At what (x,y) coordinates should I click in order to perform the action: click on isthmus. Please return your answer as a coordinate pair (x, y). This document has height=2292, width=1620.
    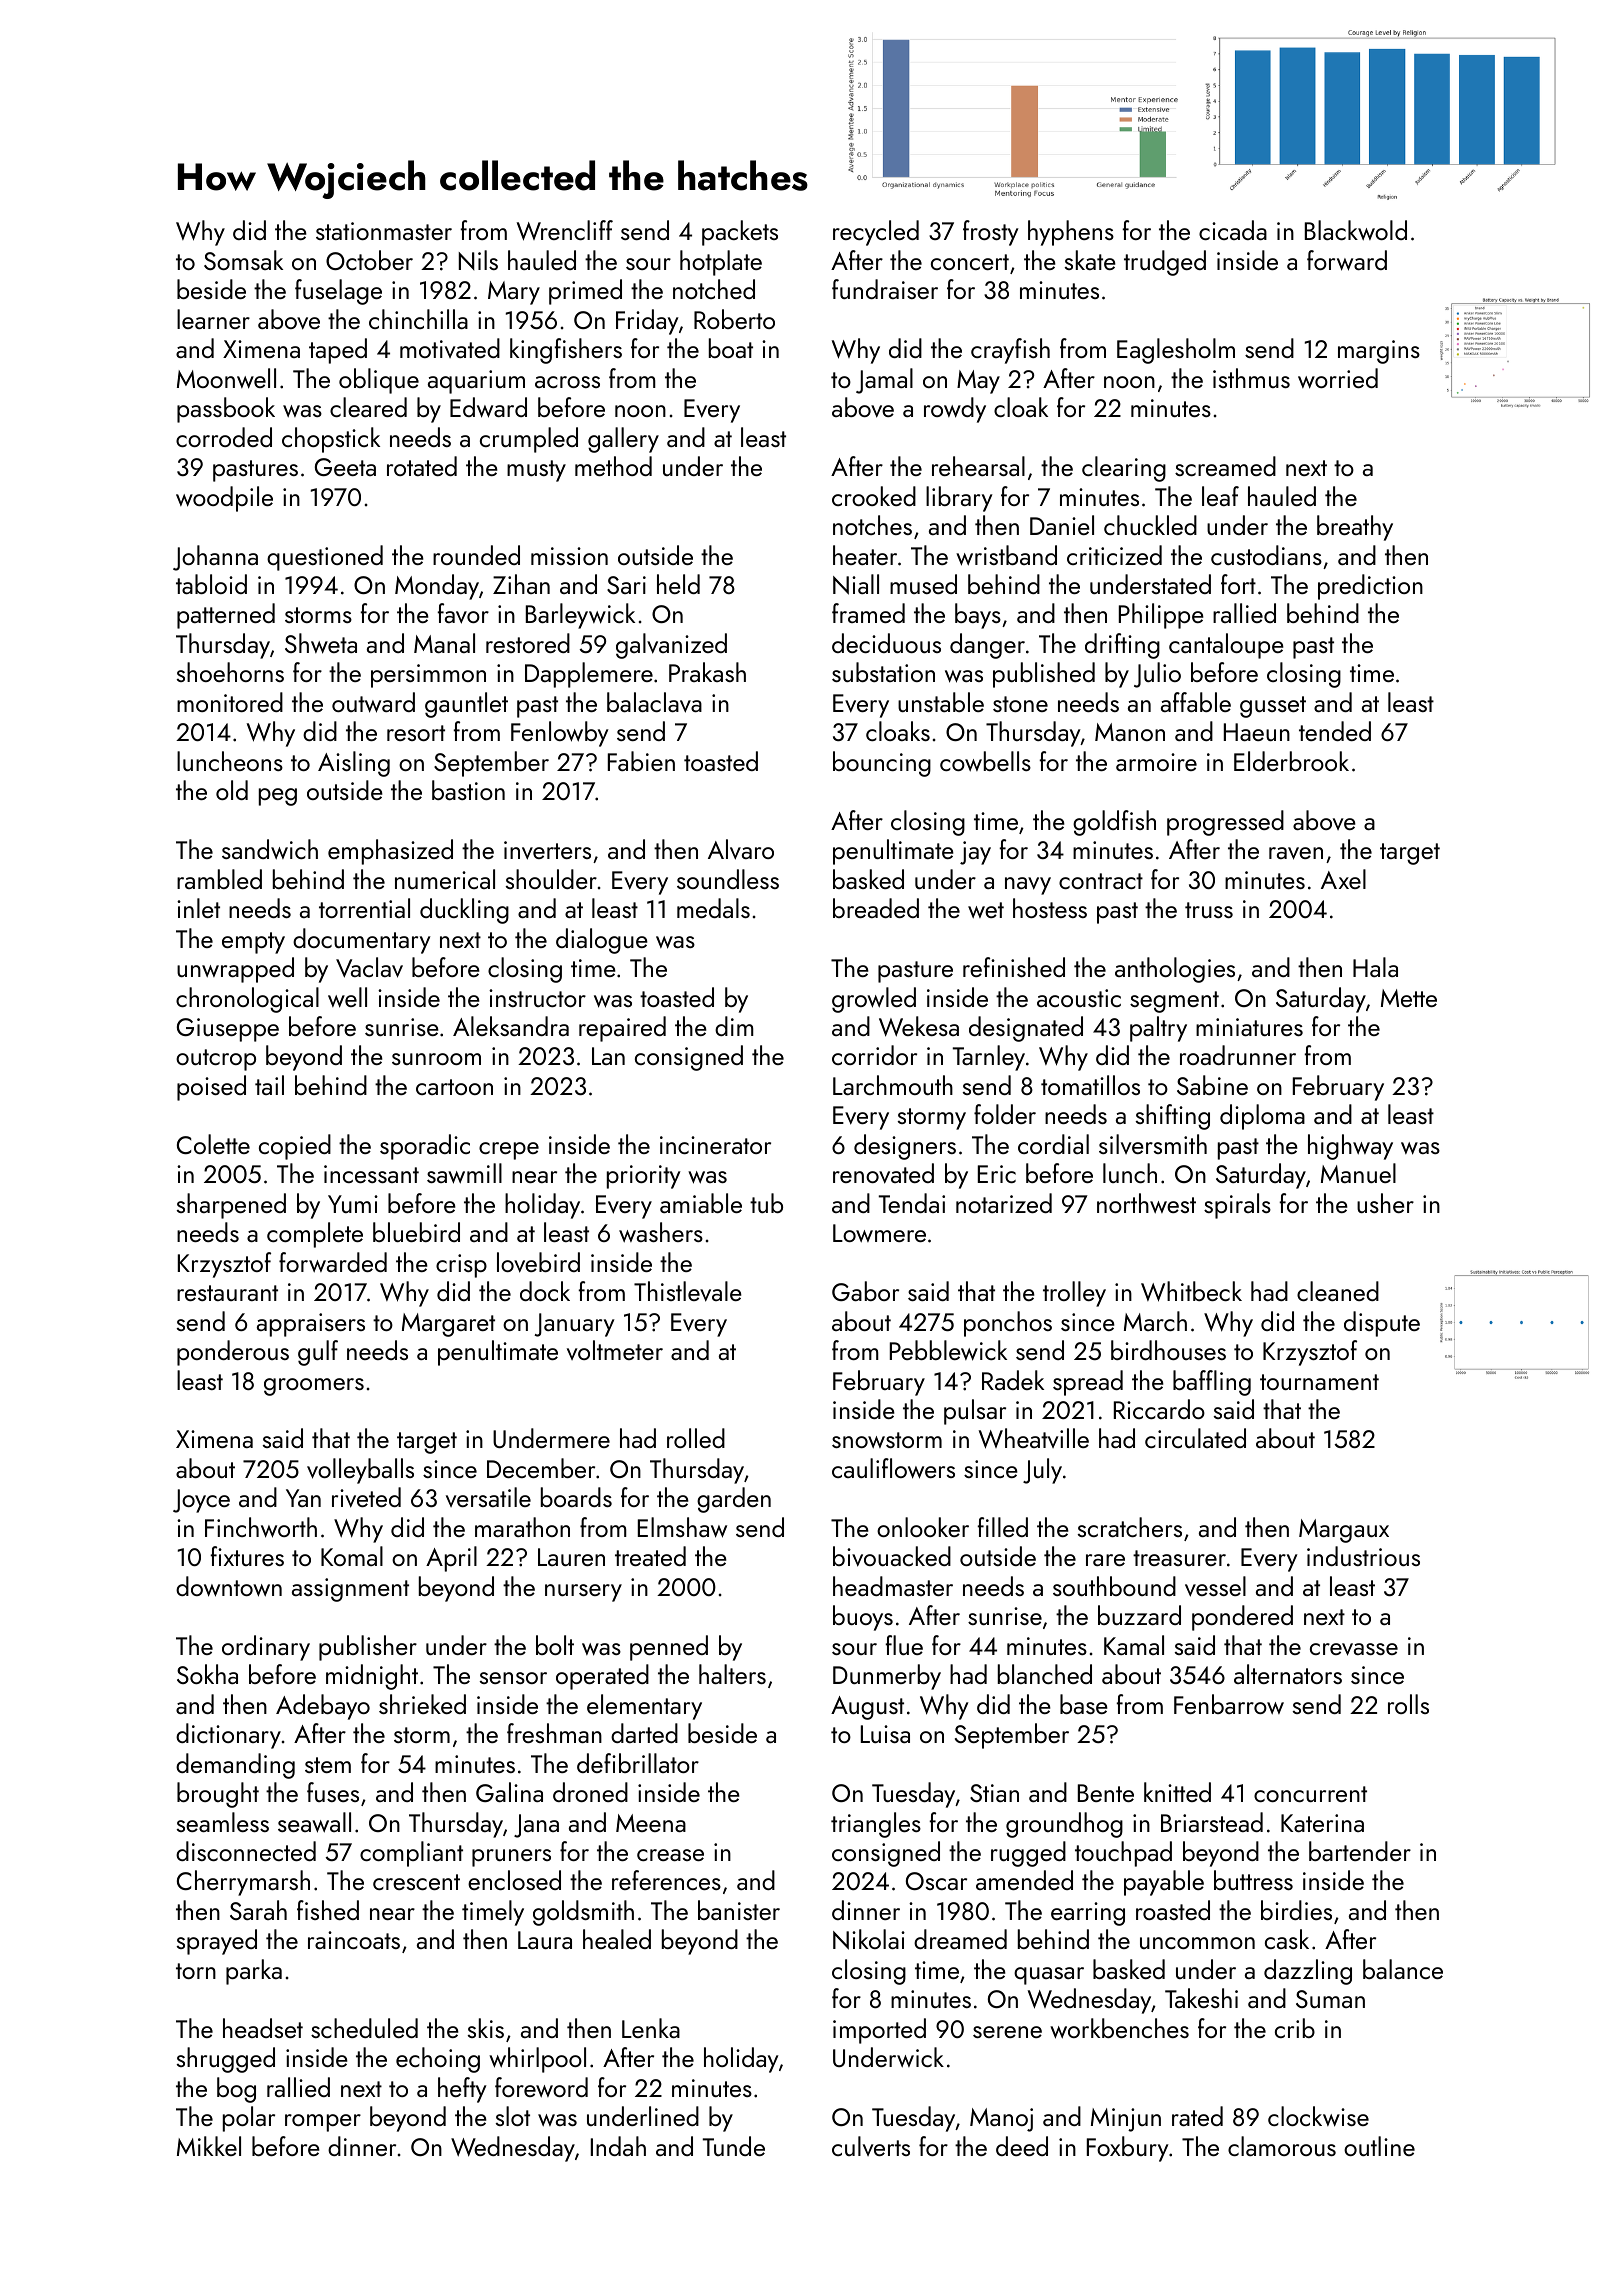
    Looking at the image, I should click on (1251, 378).
